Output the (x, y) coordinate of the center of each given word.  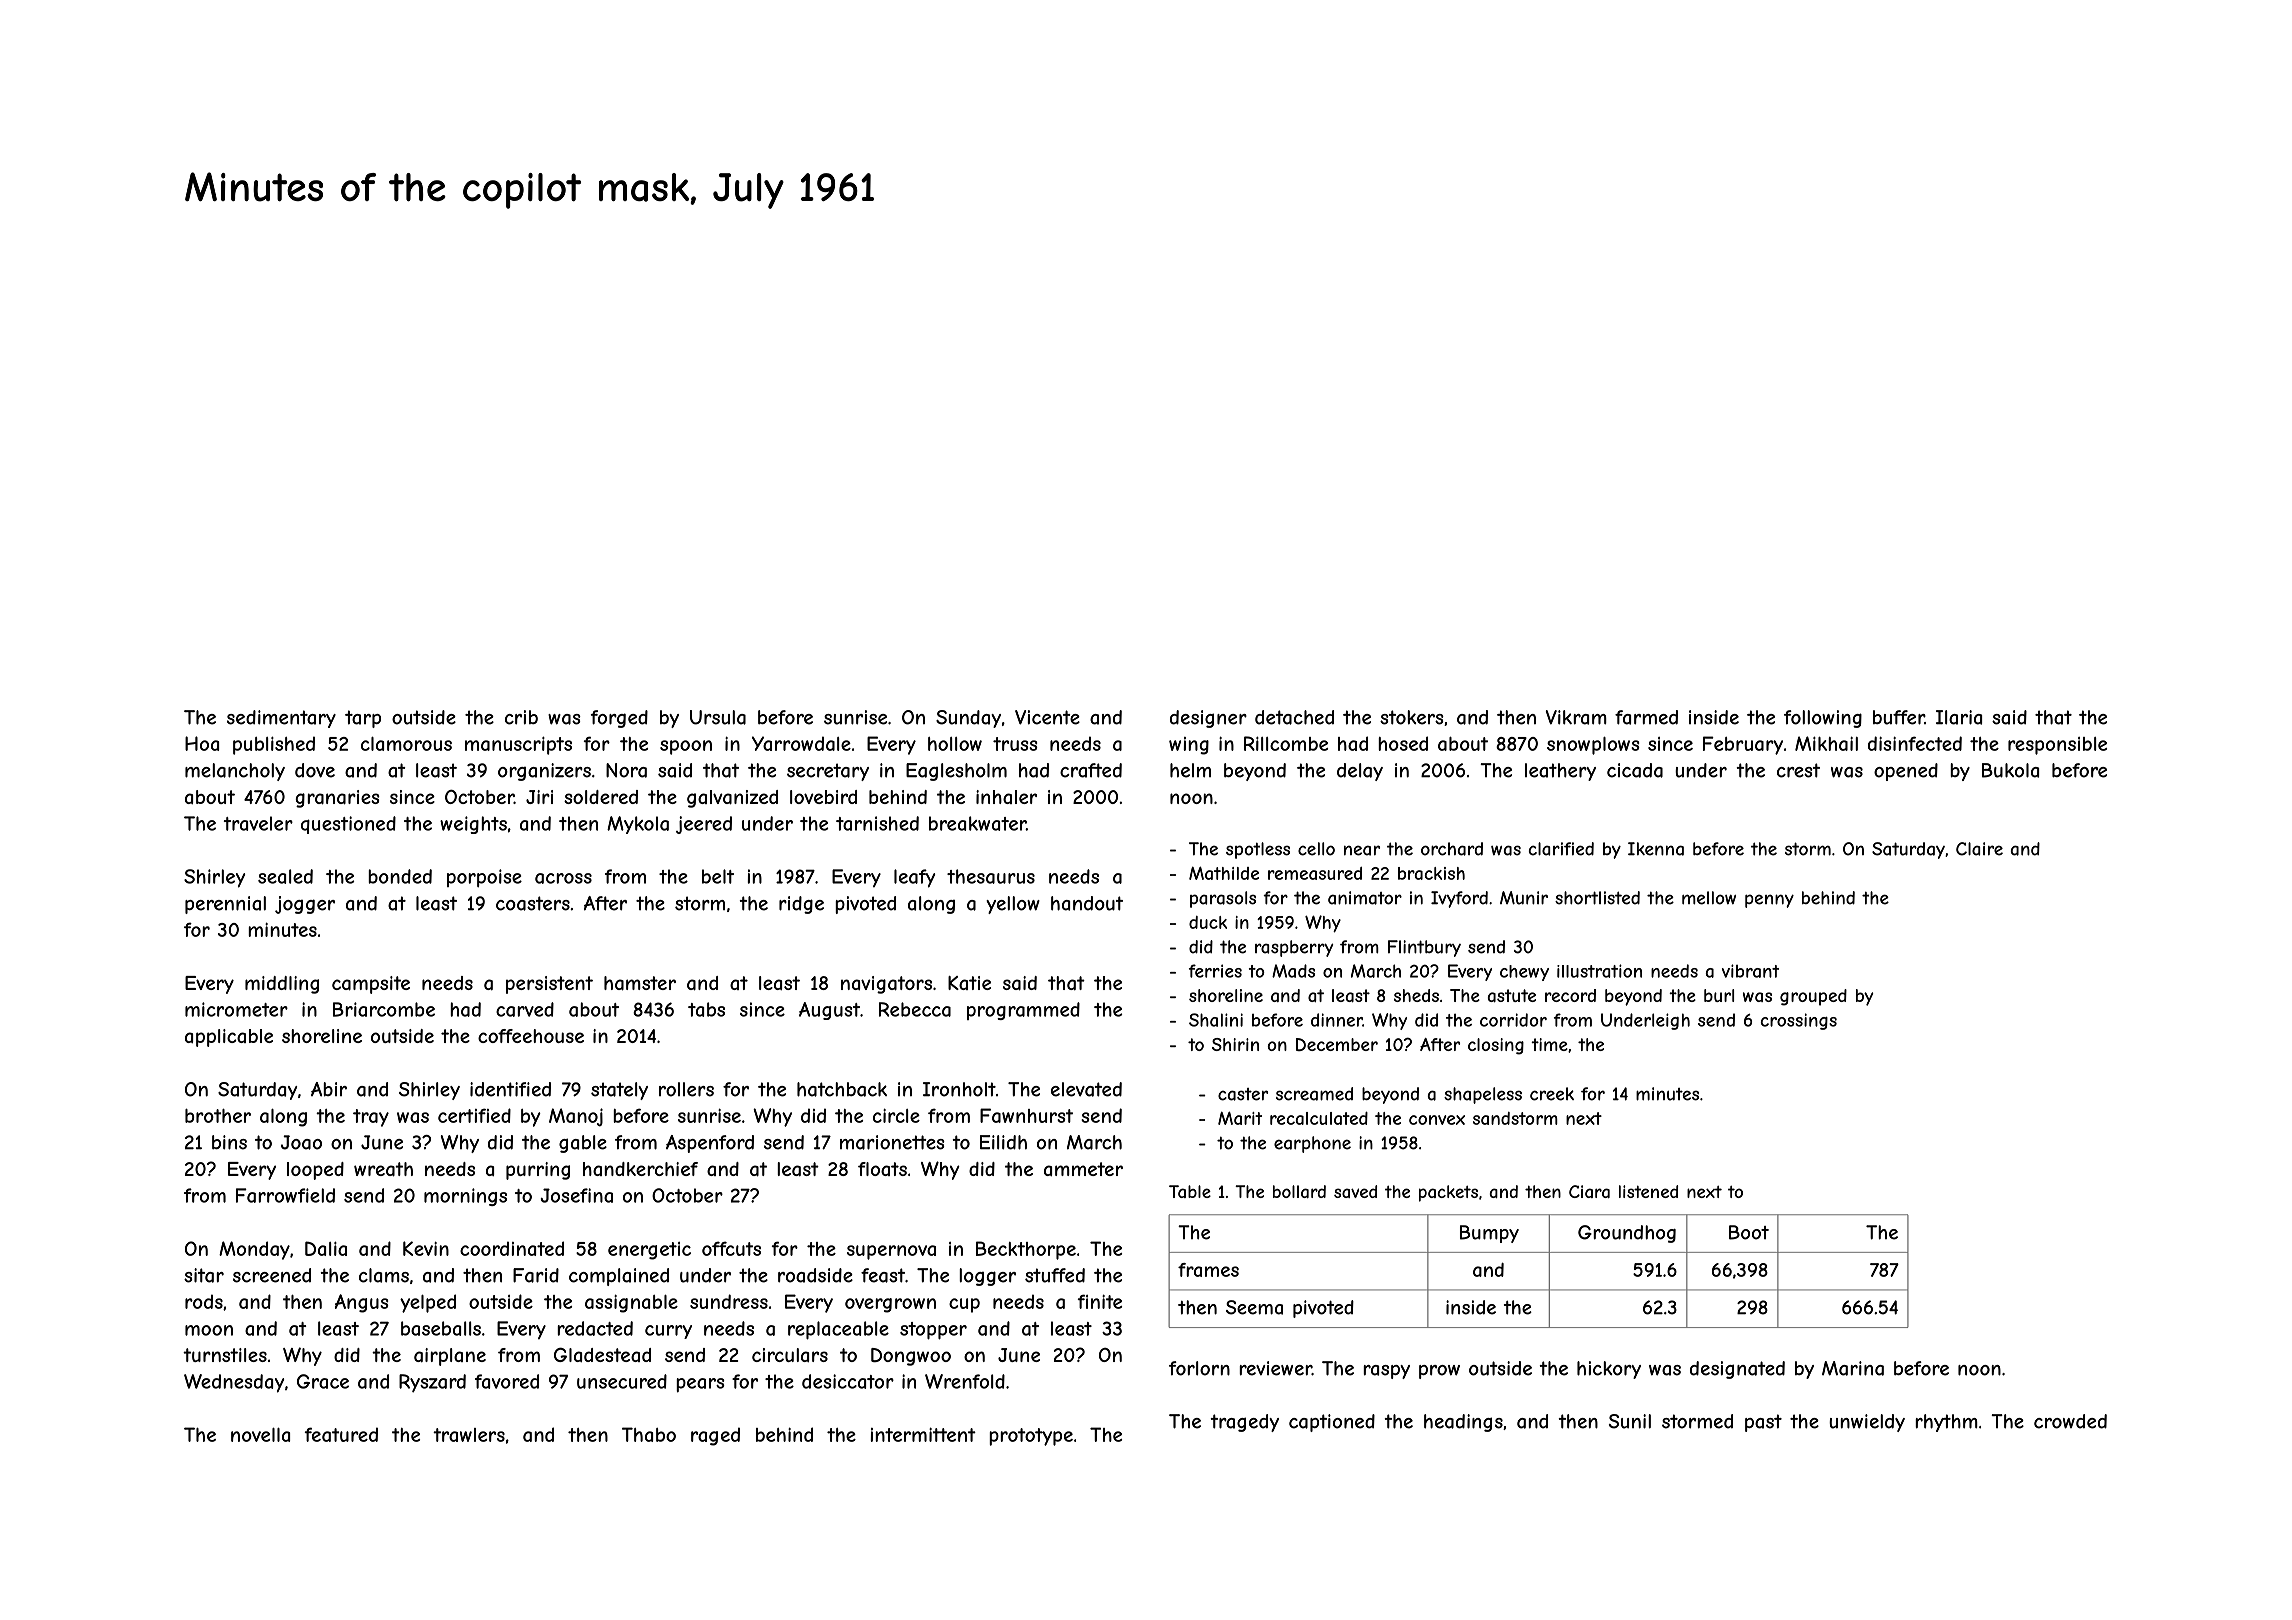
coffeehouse (531, 1036)
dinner (1337, 1020)
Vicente (1047, 717)
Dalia (326, 1248)
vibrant (1750, 971)
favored (507, 1381)
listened (1648, 1191)
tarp (363, 719)
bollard (1299, 1191)
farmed (1646, 717)
